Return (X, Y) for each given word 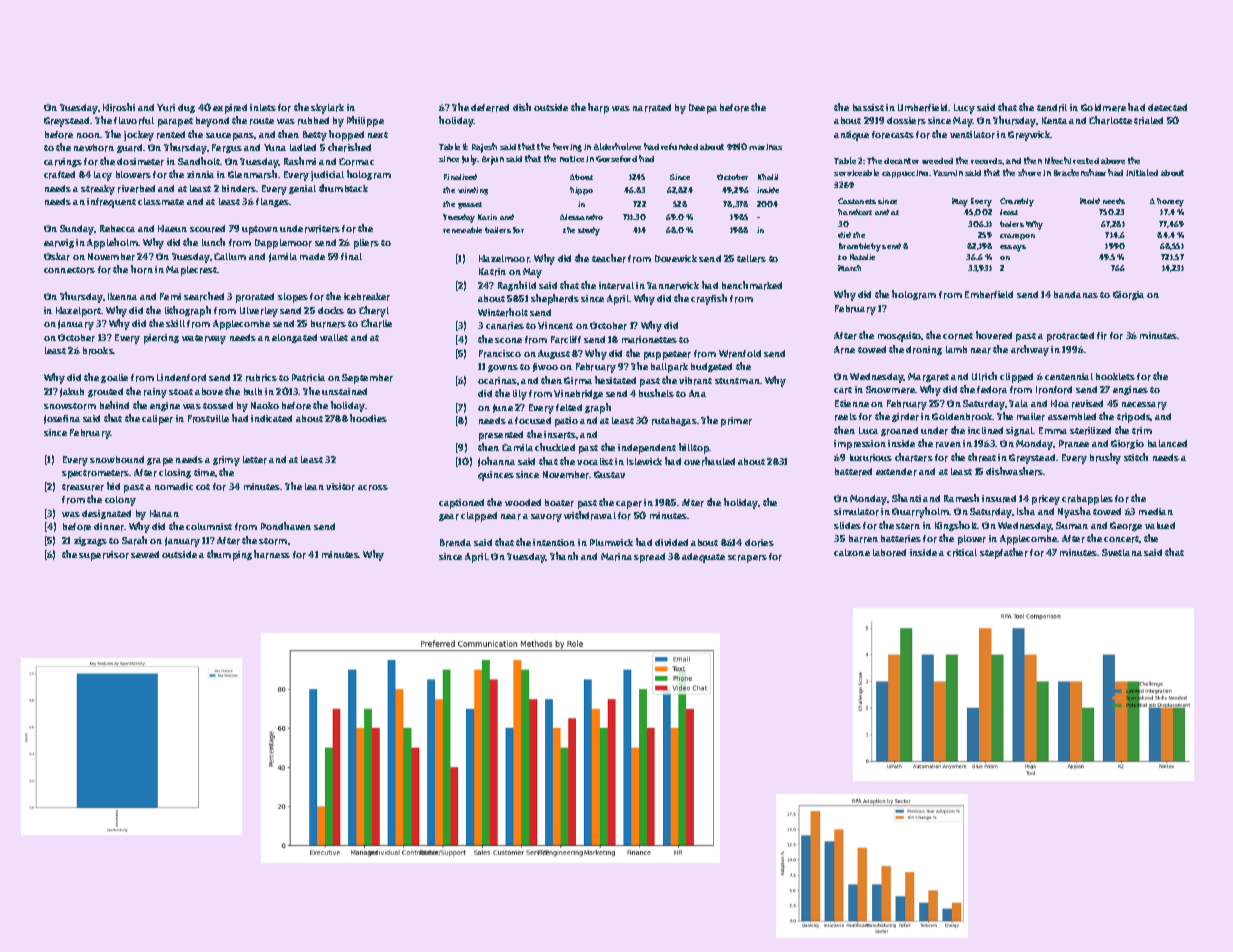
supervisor (104, 556)
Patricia (308, 378)
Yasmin (948, 173)
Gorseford (616, 158)
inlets (263, 107)
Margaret (928, 377)
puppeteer (667, 355)
